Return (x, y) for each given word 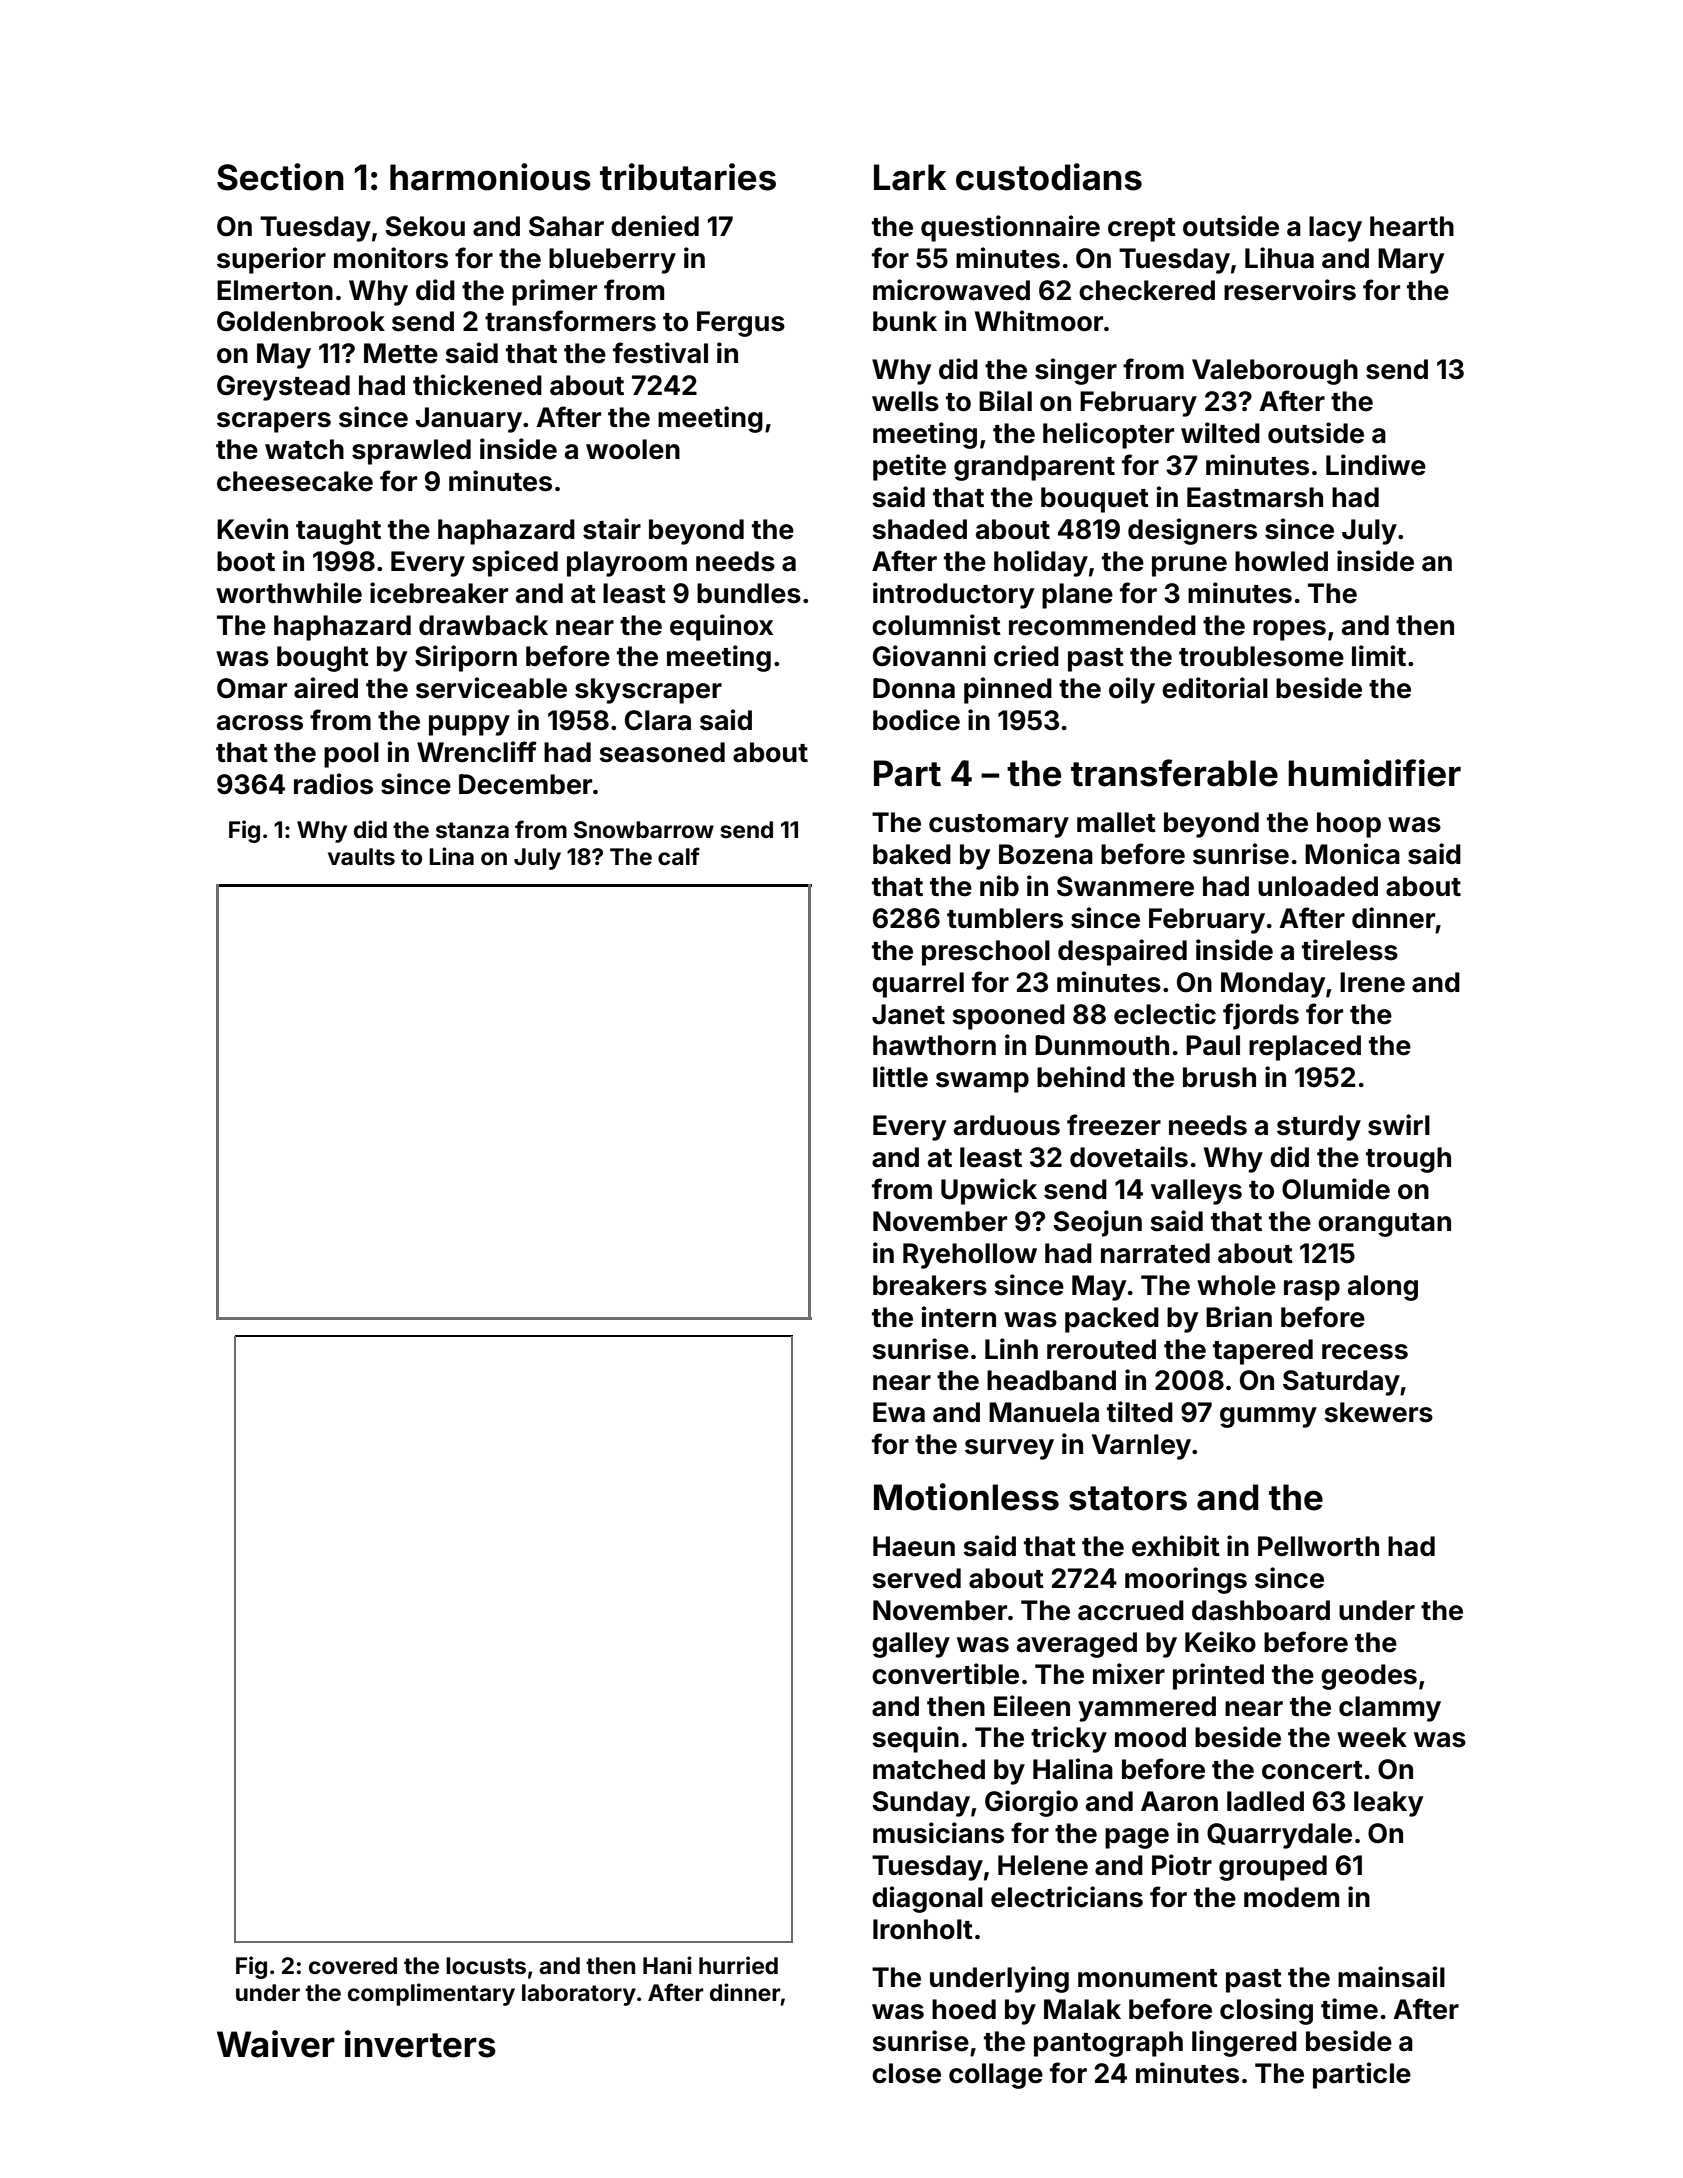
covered (353, 1966)
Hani (667, 1965)
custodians (1049, 177)
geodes (1369, 1677)
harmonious (490, 177)
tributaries (688, 177)
